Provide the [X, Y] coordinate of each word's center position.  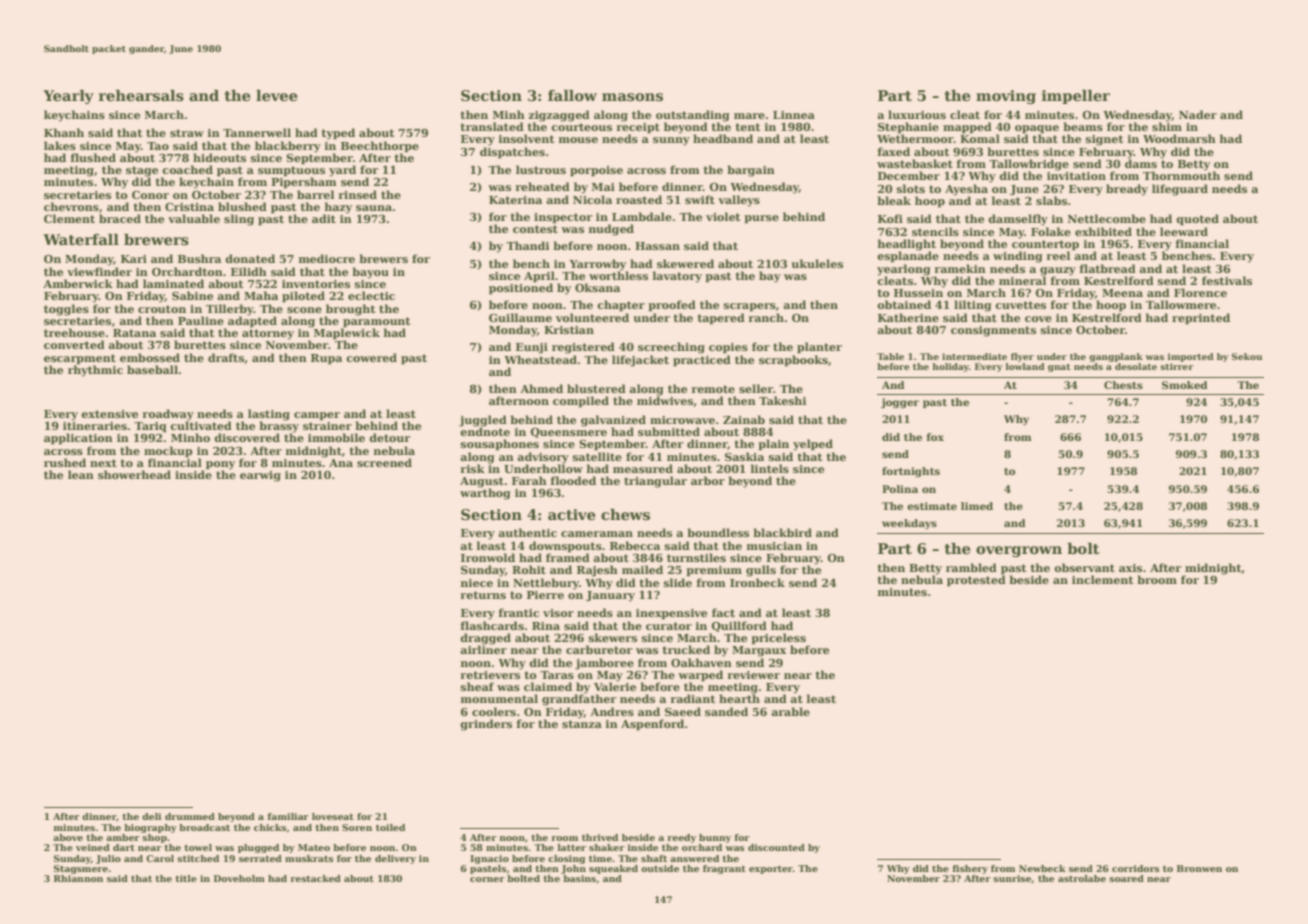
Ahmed [541, 388]
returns [483, 595]
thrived [600, 837]
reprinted [1201, 319]
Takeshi [782, 400]
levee [277, 95]
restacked [315, 878]
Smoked [1184, 385]
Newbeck [1042, 868]
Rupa [326, 359]
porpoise [596, 171]
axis [1130, 568]
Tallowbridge [1029, 165]
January [610, 596]
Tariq [150, 427]
